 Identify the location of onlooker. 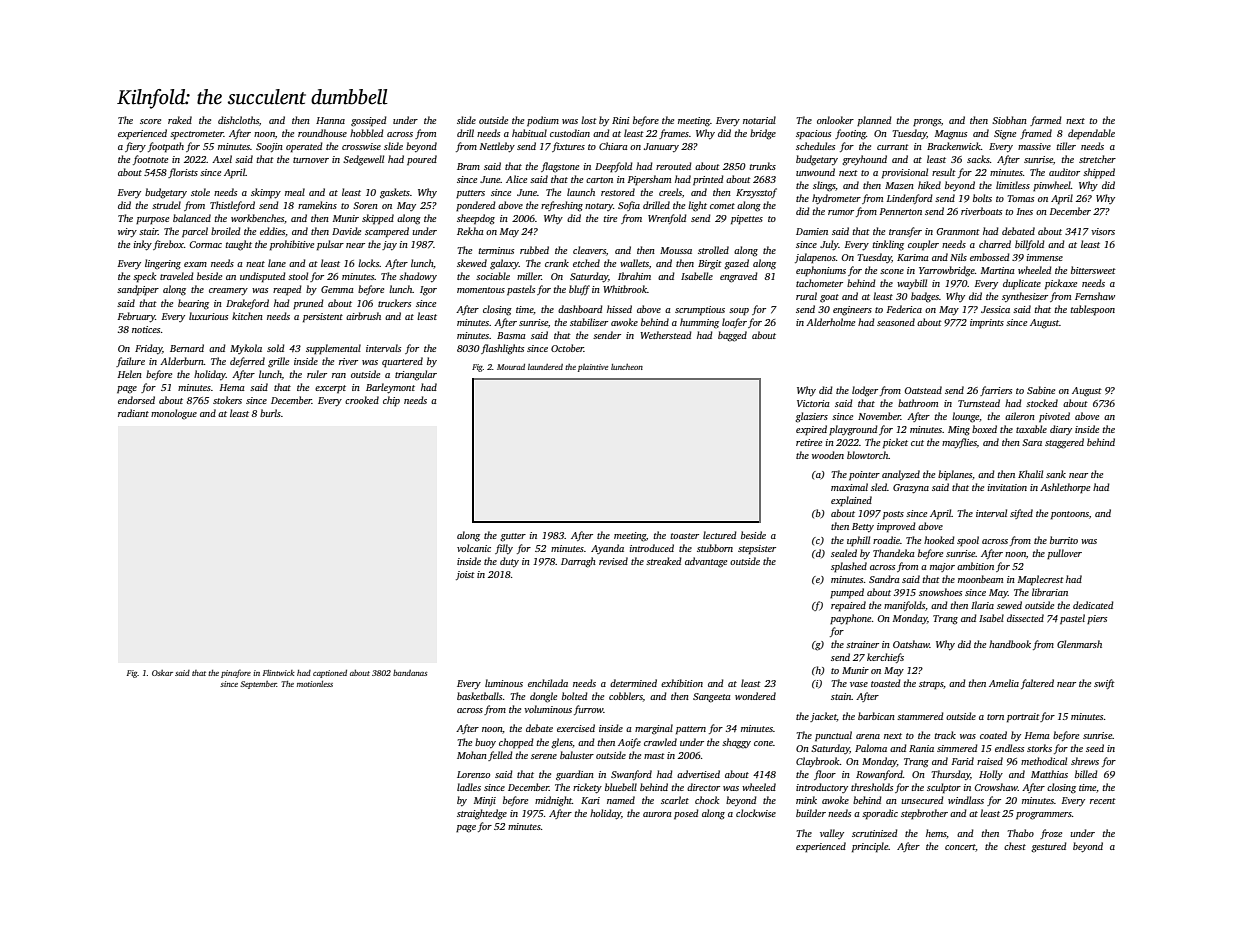
(835, 120).
